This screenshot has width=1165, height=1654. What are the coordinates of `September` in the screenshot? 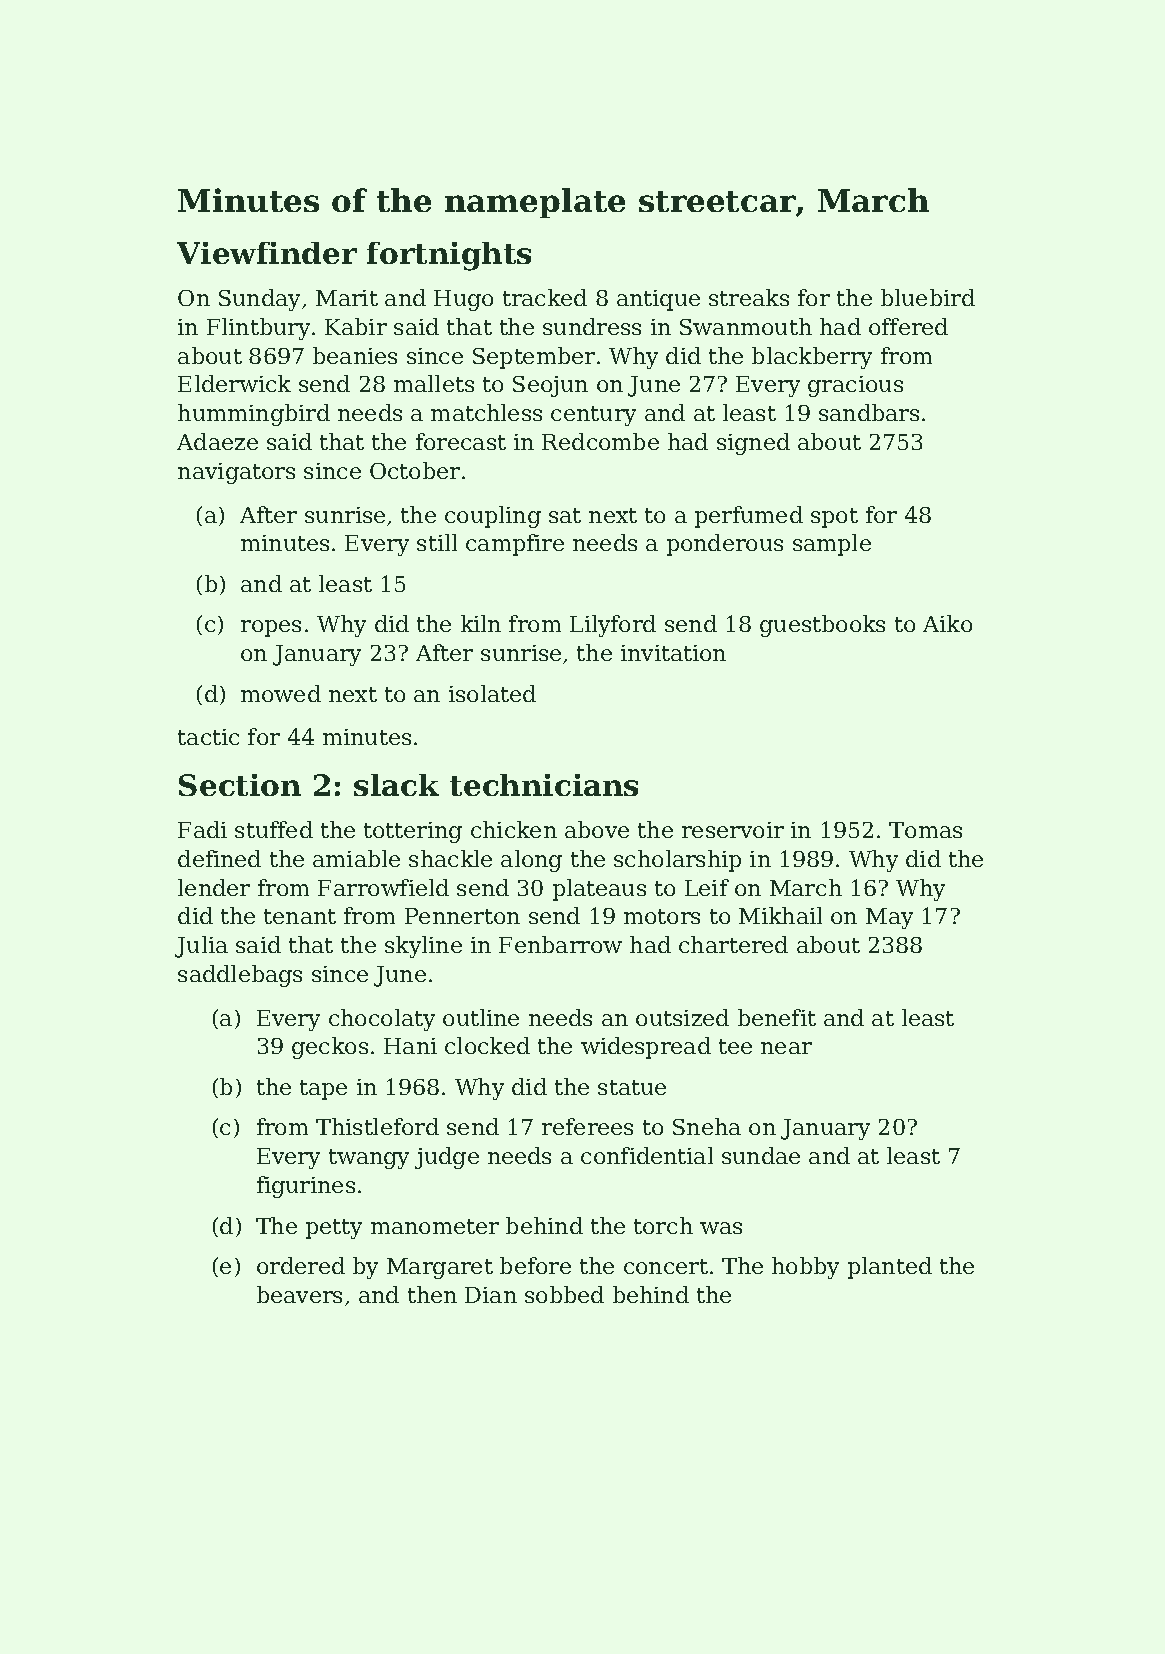 It's located at (534, 358).
